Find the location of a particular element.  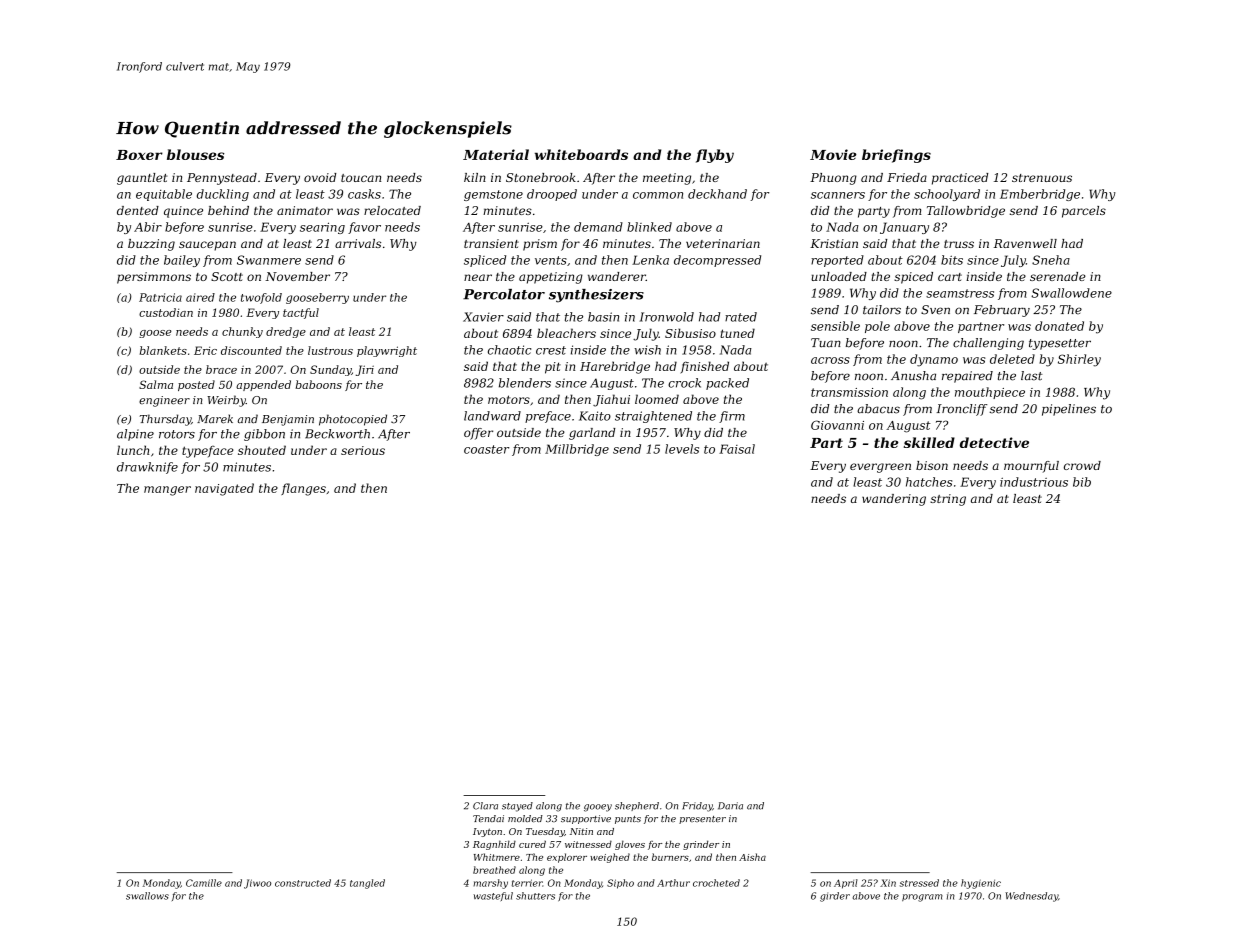

briefings is located at coordinates (896, 156).
